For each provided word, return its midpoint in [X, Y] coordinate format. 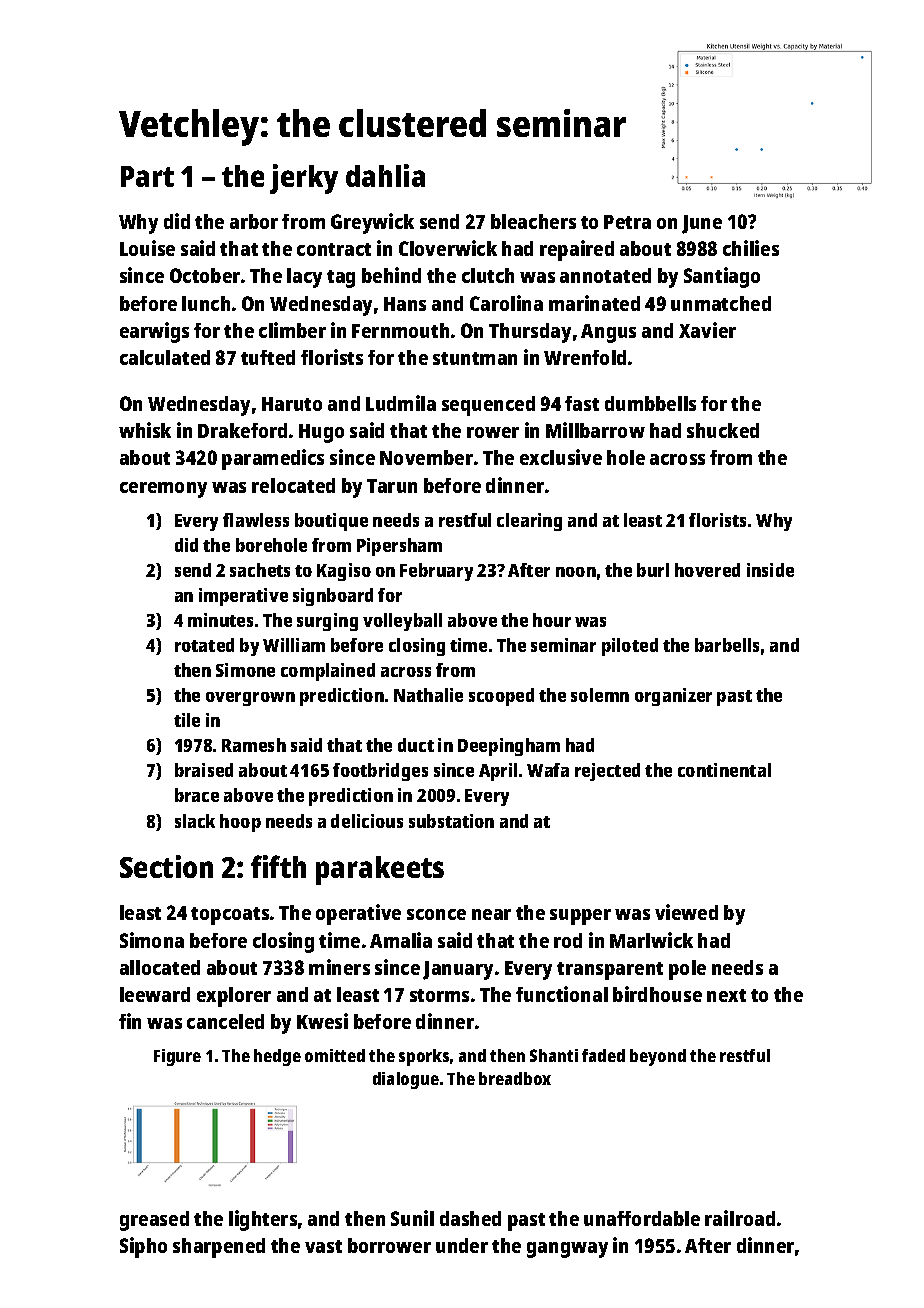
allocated [160, 967]
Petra [627, 222]
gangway [567, 1250]
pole [687, 970]
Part [147, 176]
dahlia [385, 175]
